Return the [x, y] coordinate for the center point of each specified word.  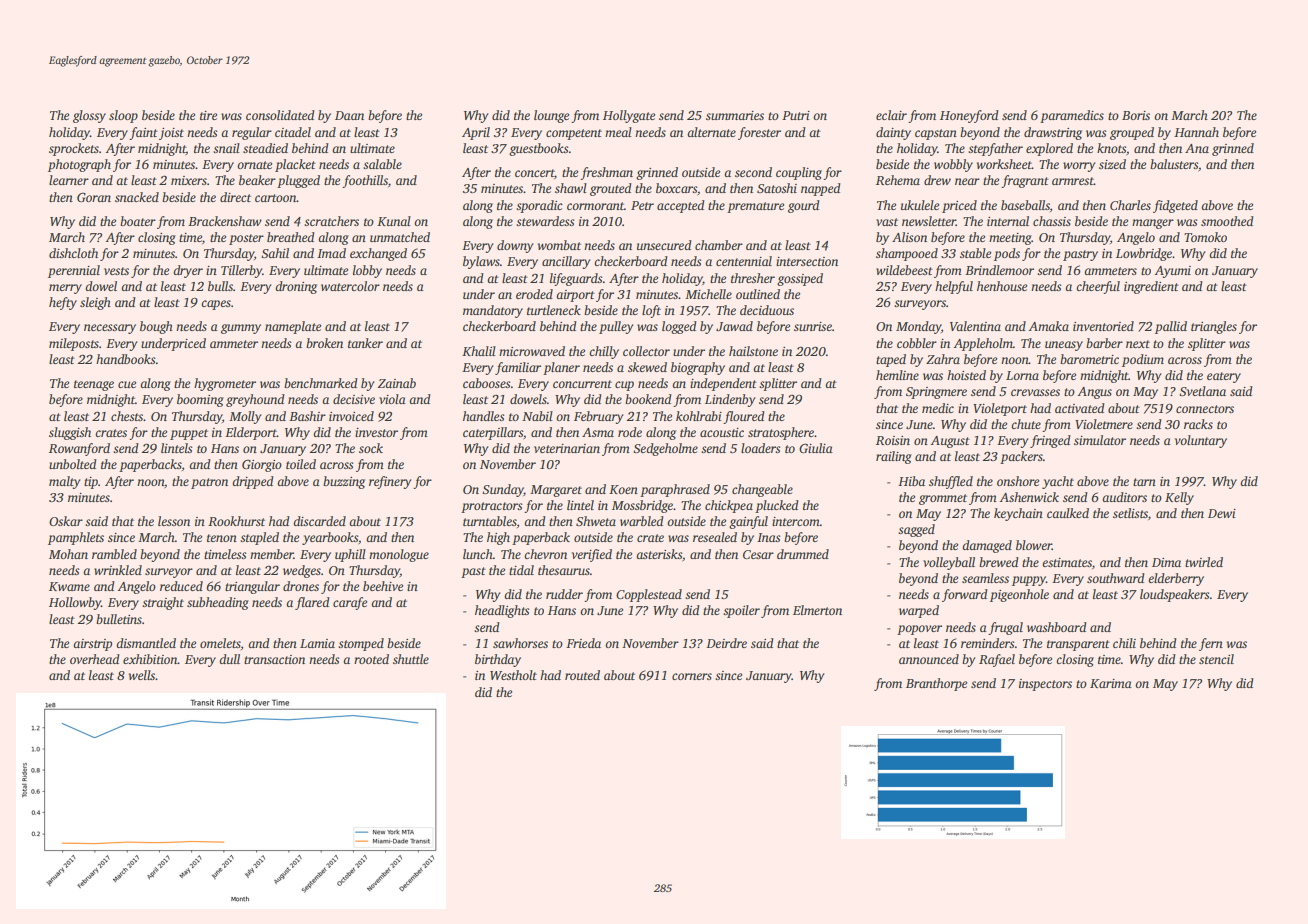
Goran [94, 197]
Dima [1166, 562]
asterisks [659, 554]
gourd [804, 206]
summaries [735, 115]
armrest [1073, 181]
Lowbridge [1144, 254]
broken [324, 343]
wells [142, 675]
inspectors [1045, 685]
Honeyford [969, 116]
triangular [252, 587]
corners [692, 676]
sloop [123, 116]
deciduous [767, 310]
